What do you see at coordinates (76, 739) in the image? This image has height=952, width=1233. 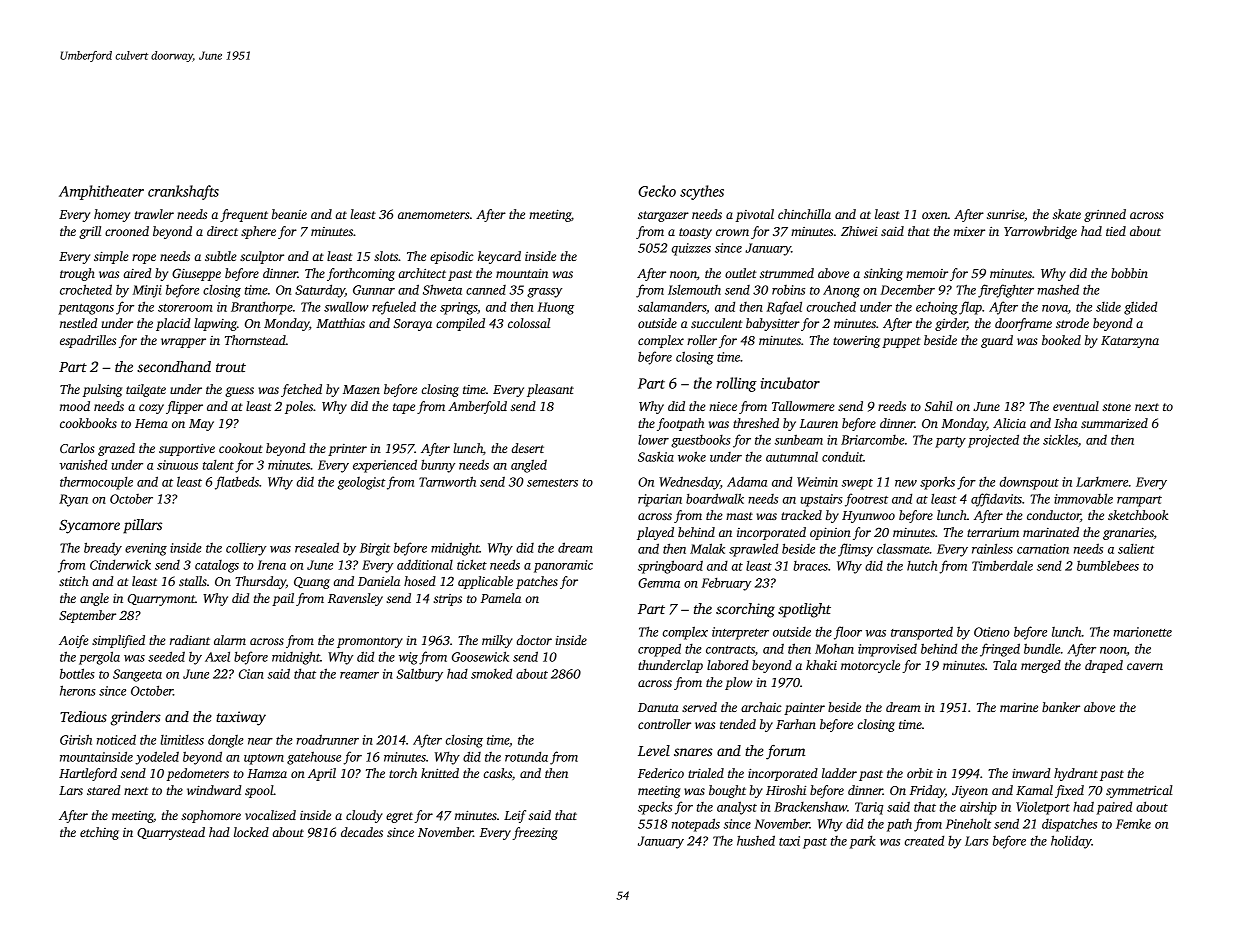 I see `Girish` at bounding box center [76, 739].
